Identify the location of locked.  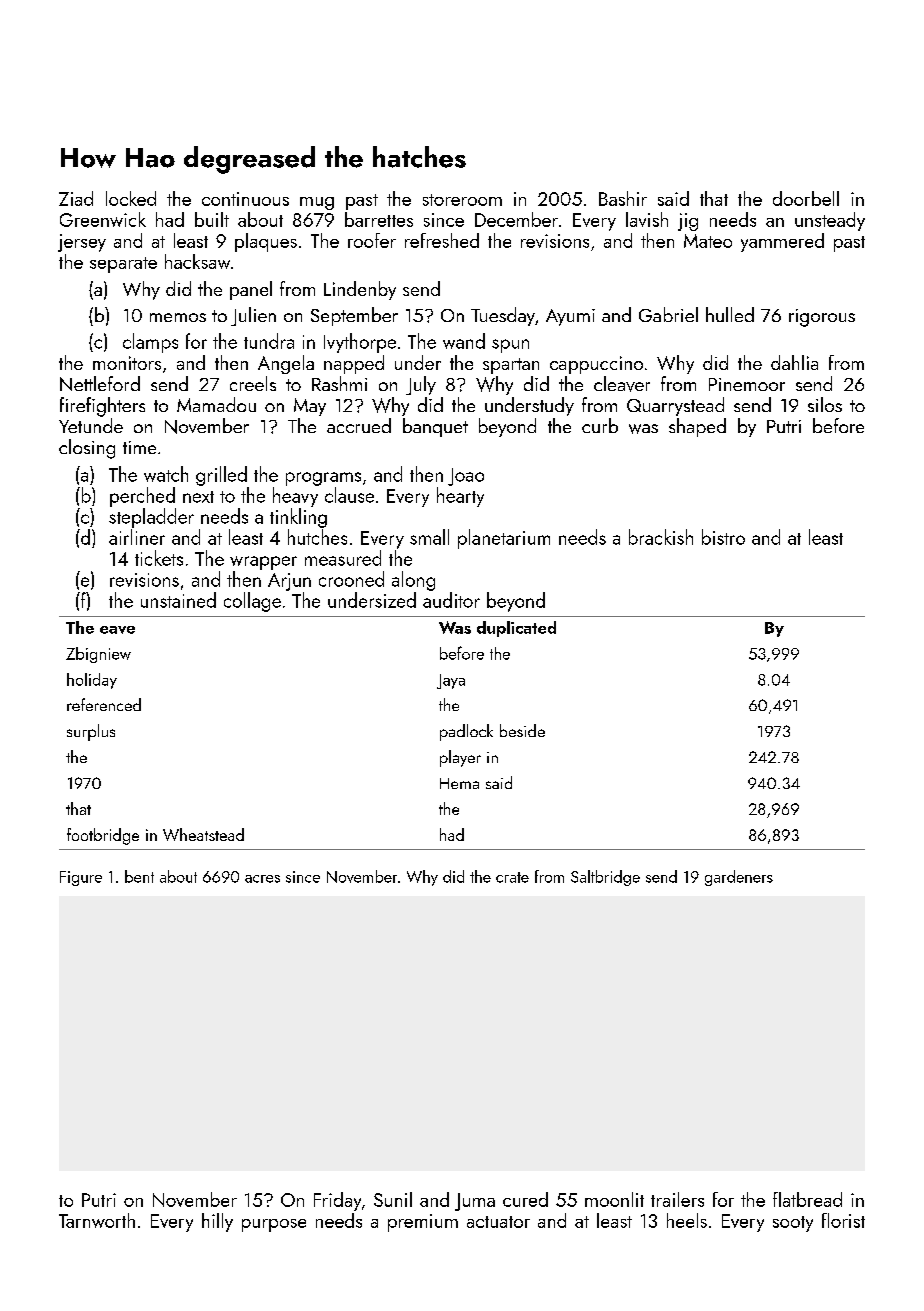
(131, 198).
